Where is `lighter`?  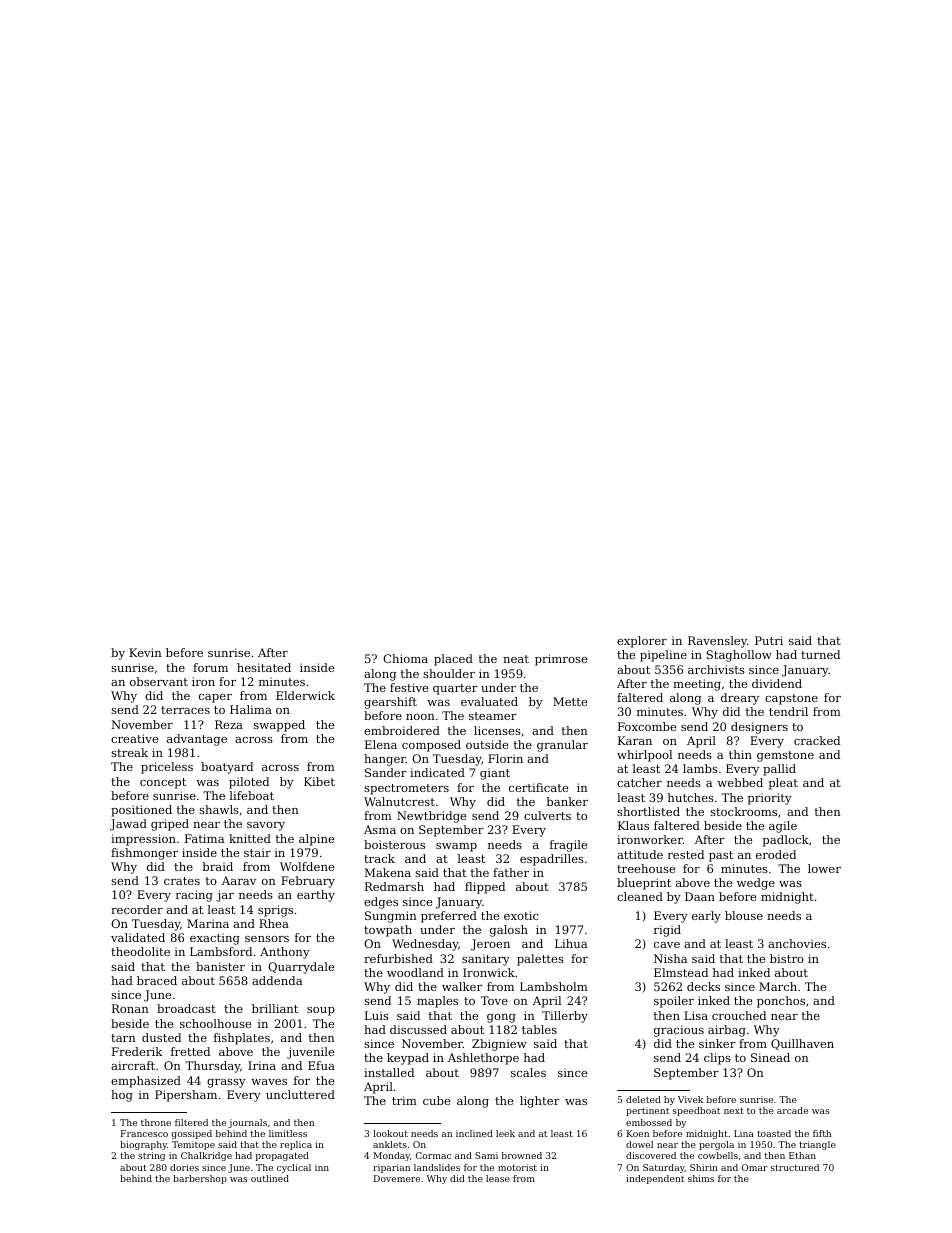 lighter is located at coordinates (540, 1102).
